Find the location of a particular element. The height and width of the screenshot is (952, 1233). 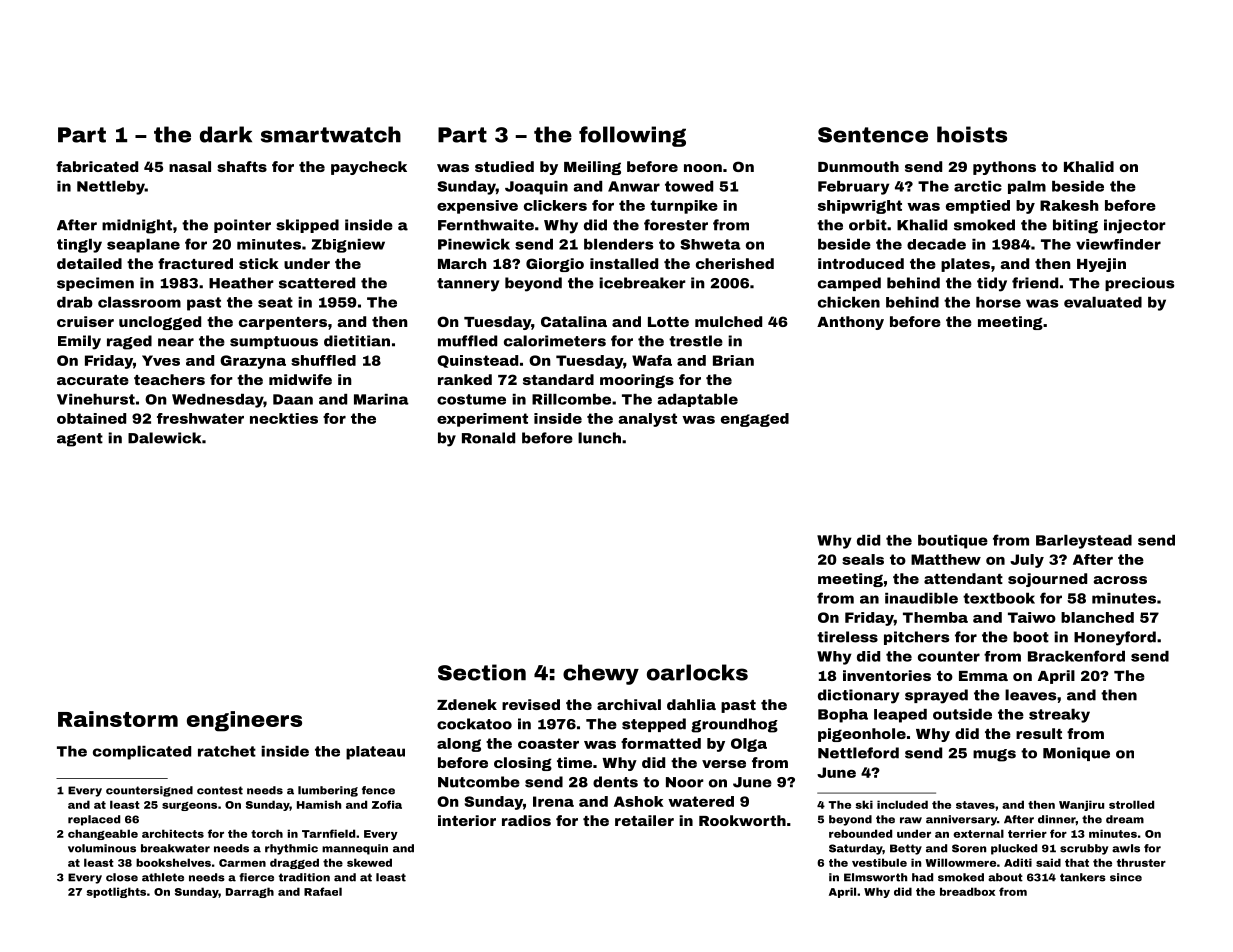

chewy is located at coordinates (601, 674).
